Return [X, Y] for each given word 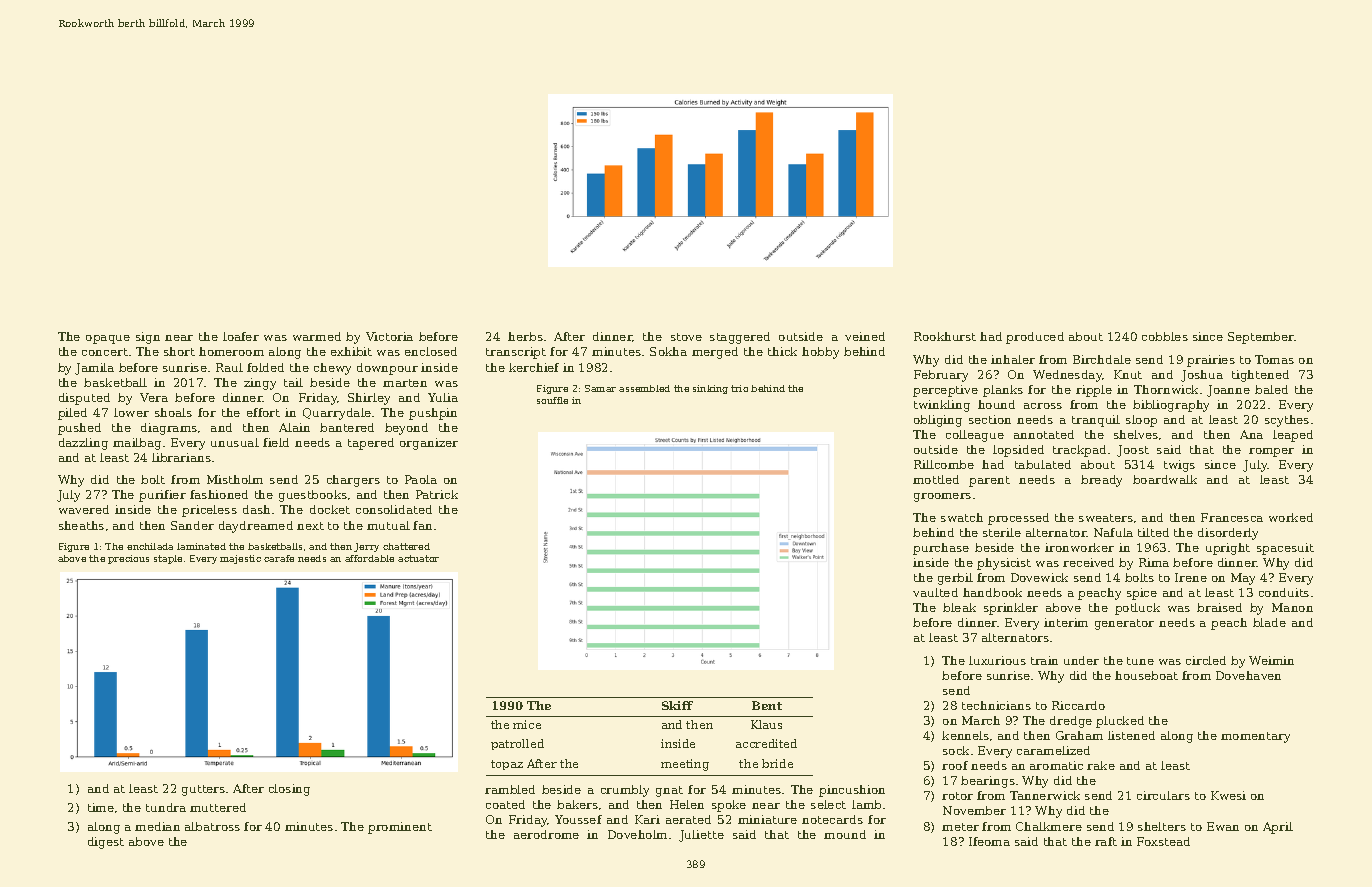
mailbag [137, 444]
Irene [1191, 577]
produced [1035, 338]
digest [106, 843]
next [310, 526]
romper [1271, 452]
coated [505, 804]
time [101, 807]
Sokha [668, 351]
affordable [369, 558]
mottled [936, 479]
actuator [418, 558]
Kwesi [1228, 795]
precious [128, 559]
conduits [1284, 592]
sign [148, 338]
